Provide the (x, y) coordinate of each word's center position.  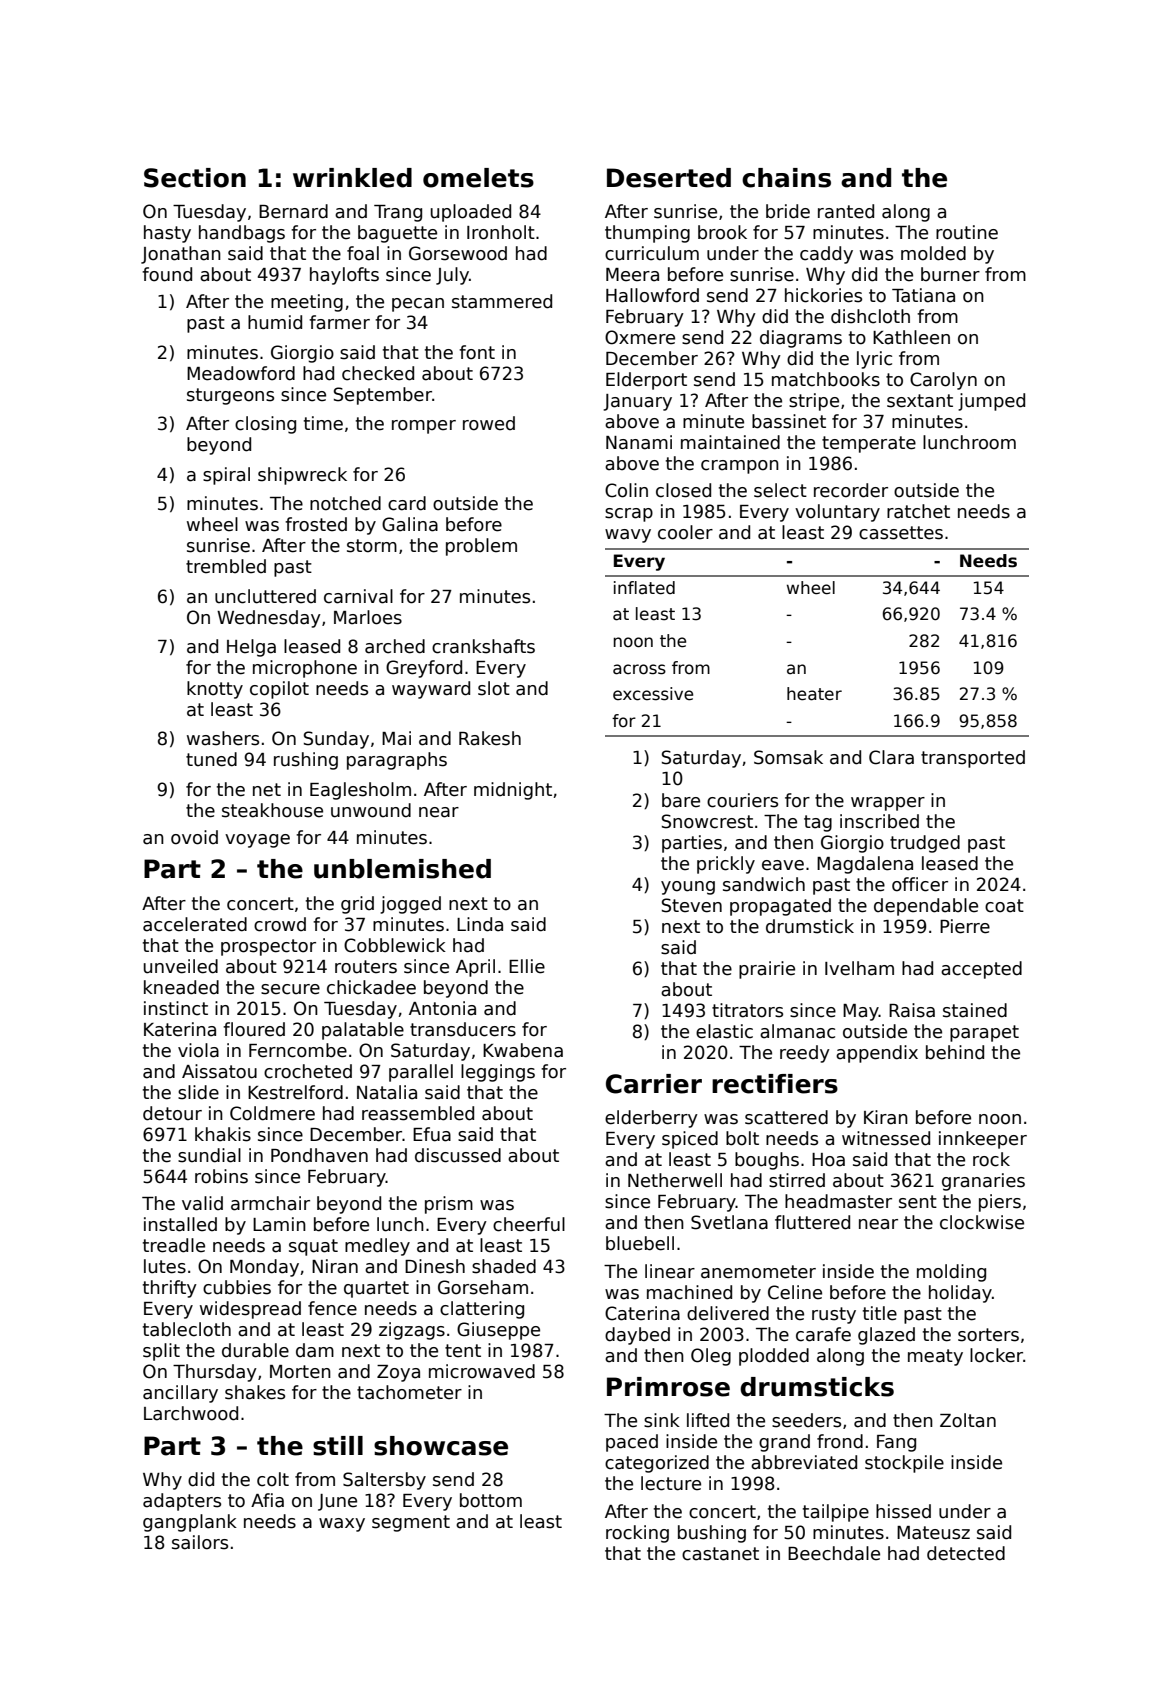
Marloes (368, 617)
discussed (458, 1155)
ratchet (918, 511)
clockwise (982, 1222)
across (639, 669)
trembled (226, 566)
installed (180, 1224)
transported (973, 759)
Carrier (654, 1084)
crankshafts (483, 646)
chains (786, 178)
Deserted (669, 178)
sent (918, 1202)
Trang (398, 213)
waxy (342, 1525)
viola (198, 1050)
